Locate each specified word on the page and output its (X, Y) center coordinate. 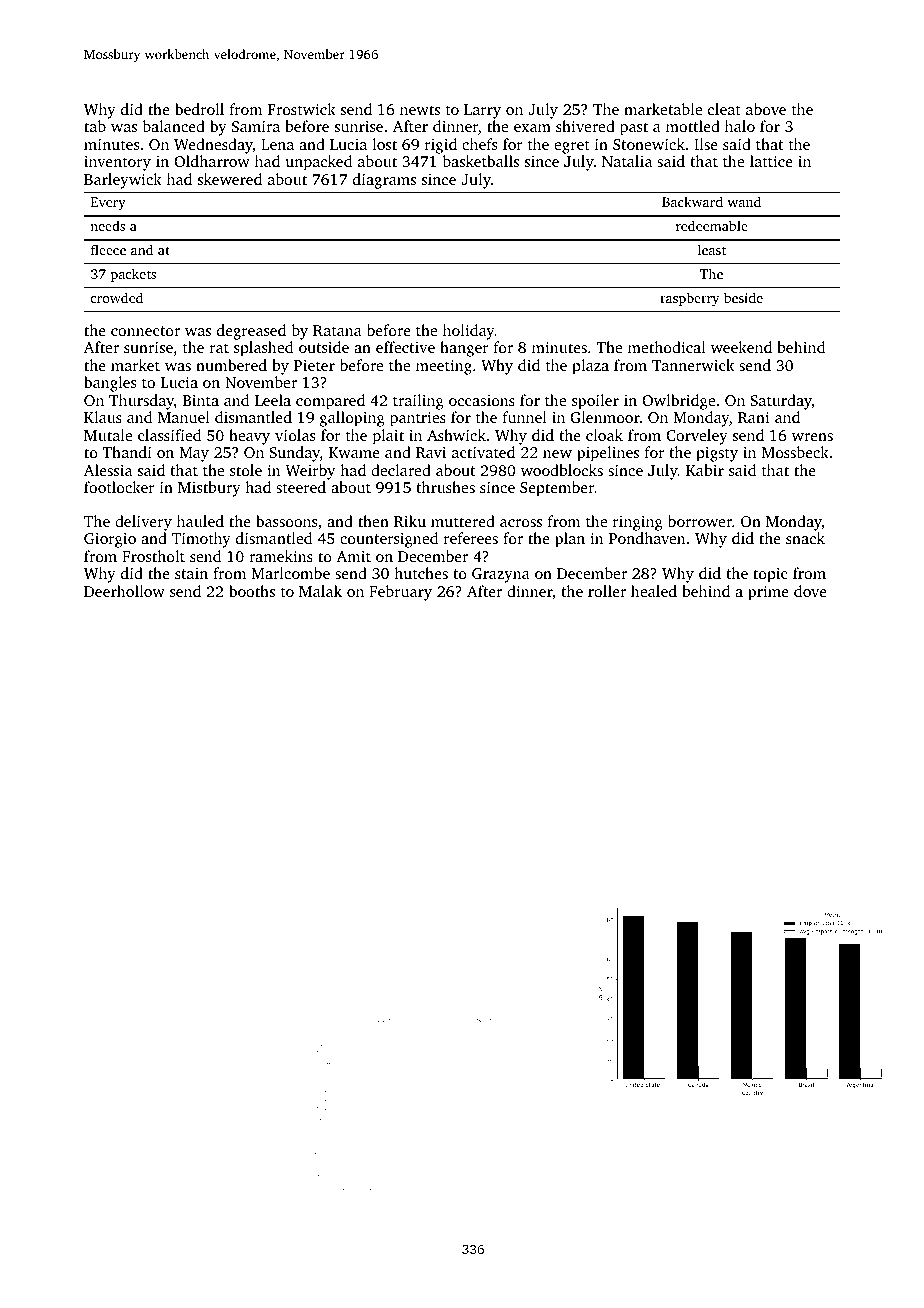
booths (252, 591)
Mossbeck (795, 452)
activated (483, 452)
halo (740, 126)
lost (384, 144)
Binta (201, 400)
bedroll (199, 109)
